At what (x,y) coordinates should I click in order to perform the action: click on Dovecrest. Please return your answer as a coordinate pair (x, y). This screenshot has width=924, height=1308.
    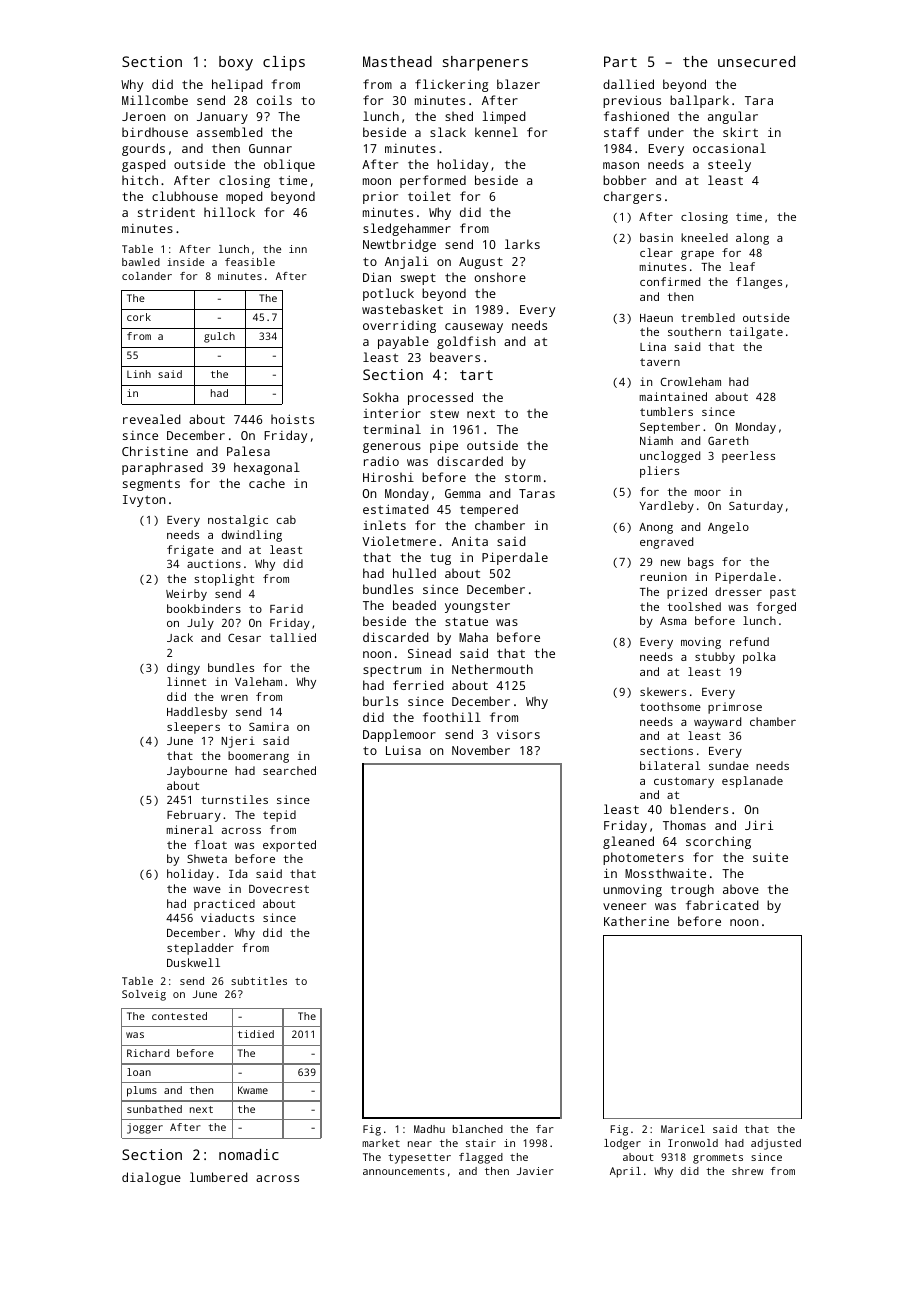
    Looking at the image, I should click on (279, 889).
